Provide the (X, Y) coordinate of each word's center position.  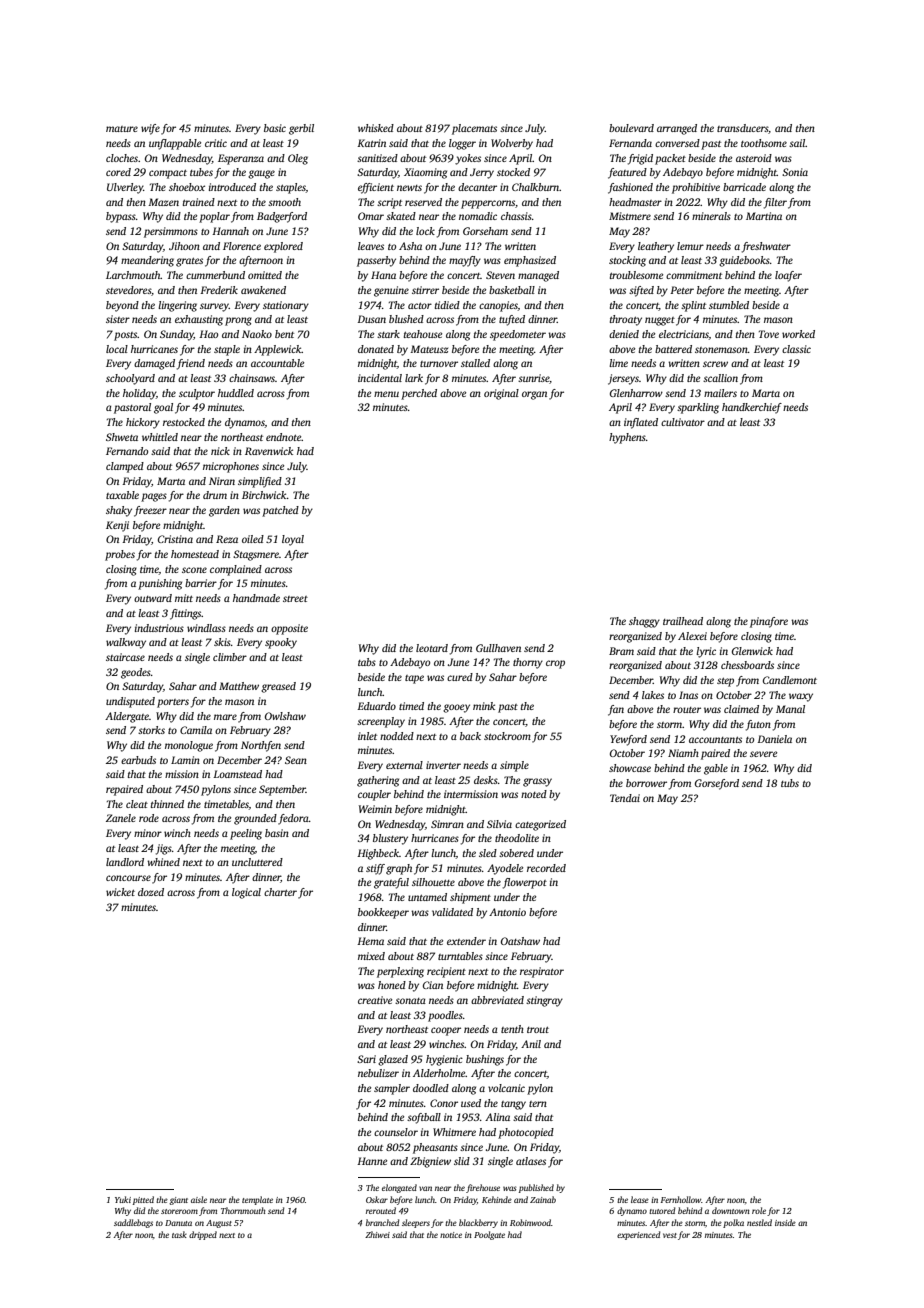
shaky (119, 511)
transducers (743, 129)
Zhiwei (377, 1234)
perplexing (400, 972)
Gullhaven (498, 648)
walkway (126, 643)
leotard (432, 648)
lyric (706, 652)
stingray (544, 1001)
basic (275, 128)
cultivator (683, 422)
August (219, 1224)
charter (280, 892)
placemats (474, 129)
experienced (638, 1235)
